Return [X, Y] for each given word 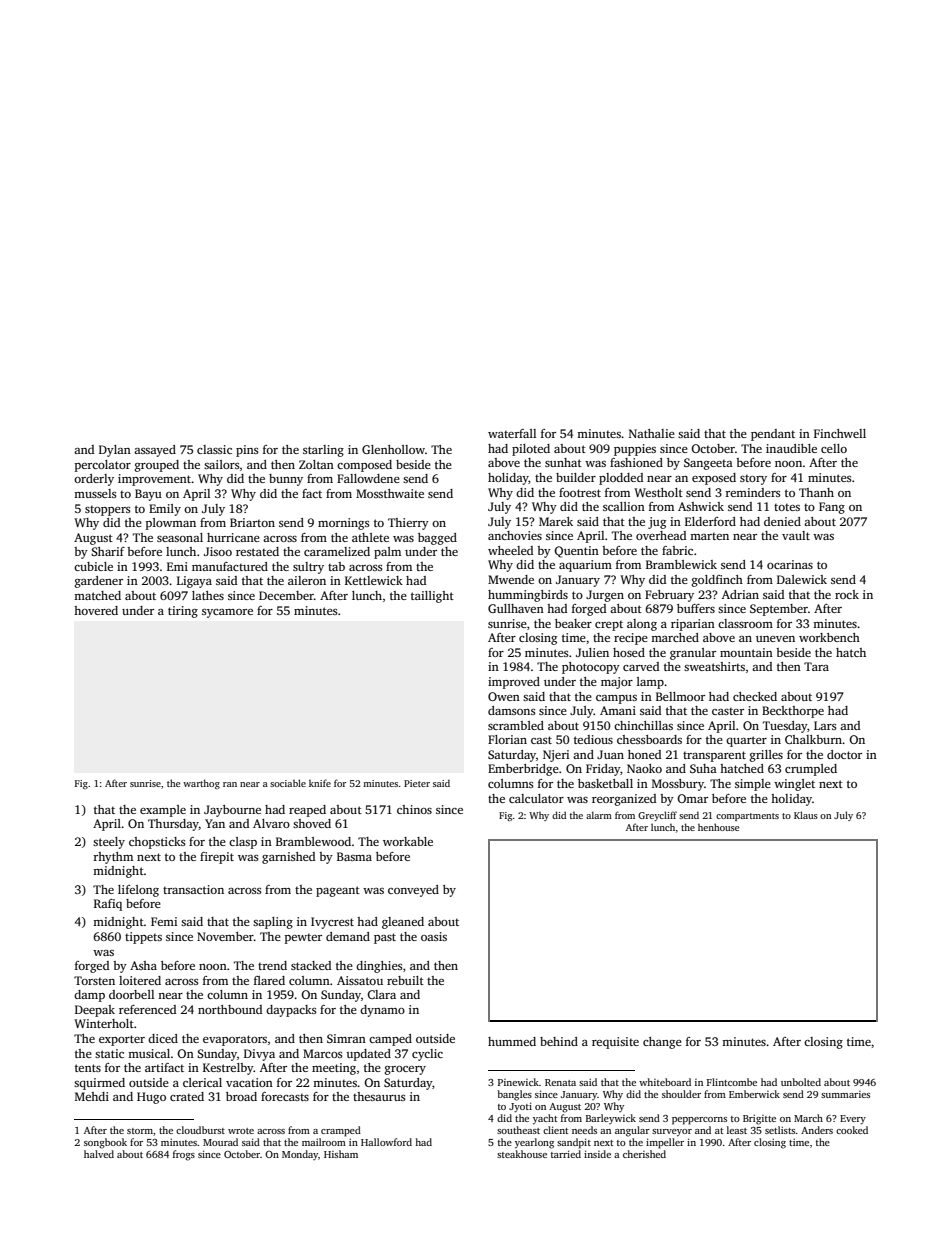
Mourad [220, 1142]
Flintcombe [732, 1082]
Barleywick [611, 1119]
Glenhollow [393, 449]
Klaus [806, 815]
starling [323, 451]
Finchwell [840, 433]
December [286, 595]
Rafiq [108, 905]
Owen [504, 696]
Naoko [644, 768]
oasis [434, 936]
